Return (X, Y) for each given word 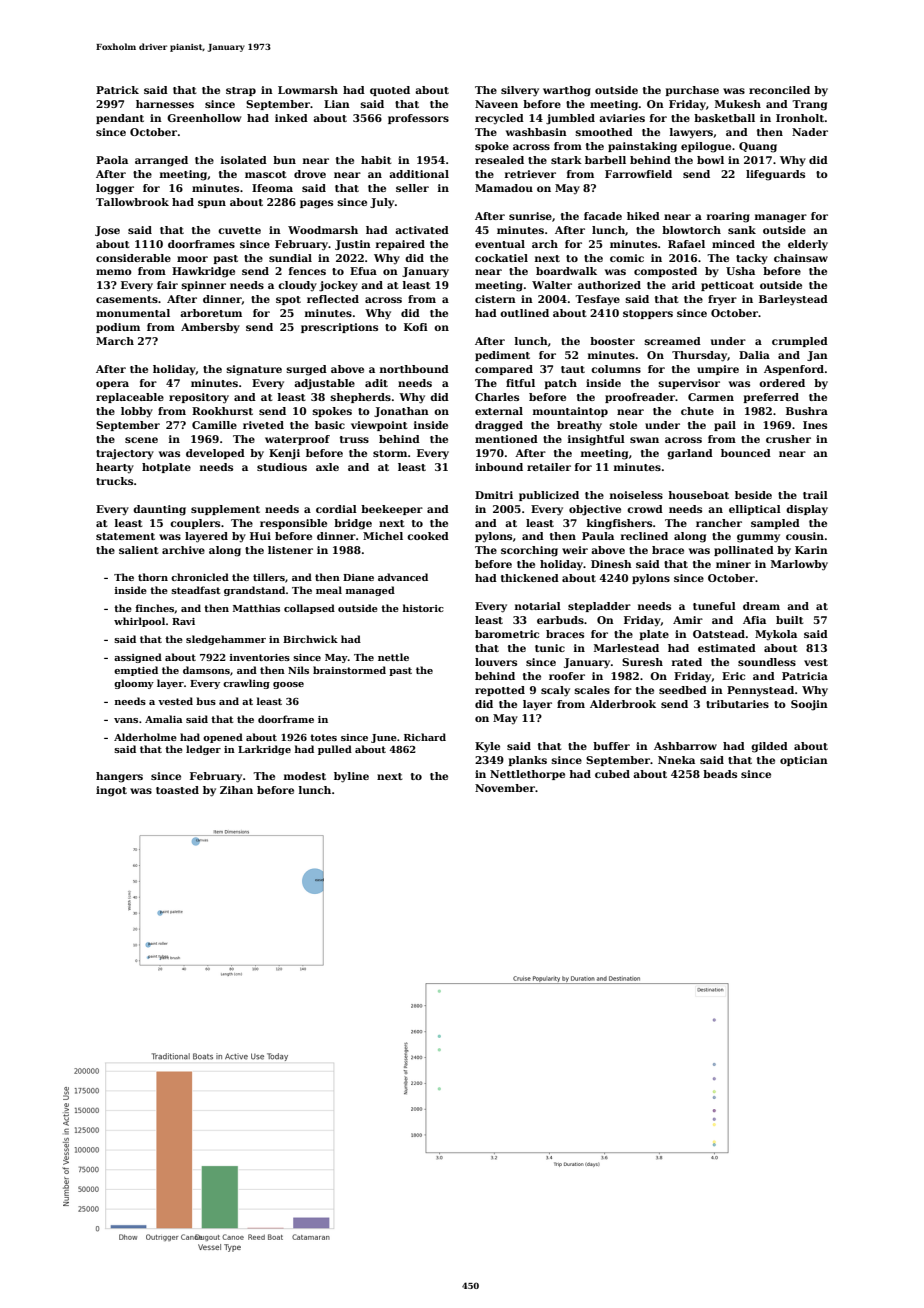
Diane (358, 577)
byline (351, 777)
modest (305, 776)
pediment (502, 356)
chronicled (200, 577)
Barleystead (793, 300)
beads (720, 774)
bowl (710, 160)
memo (114, 272)
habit (376, 160)
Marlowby (799, 565)
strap (241, 91)
